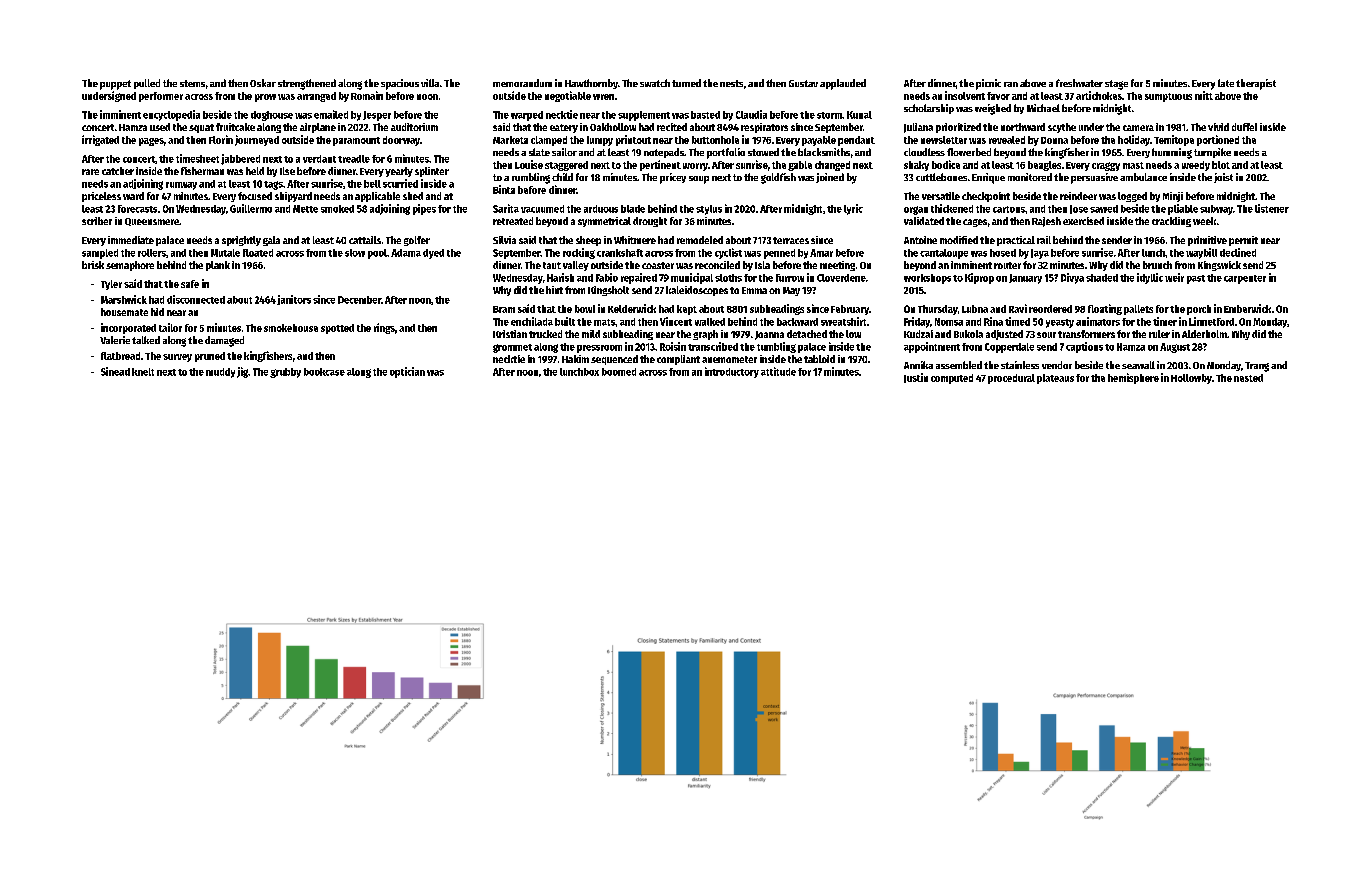 Image resolution: width=1372 pixels, height=887 pixels. What do you see at coordinates (1199, 310) in the screenshot?
I see `porch` at bounding box center [1199, 310].
